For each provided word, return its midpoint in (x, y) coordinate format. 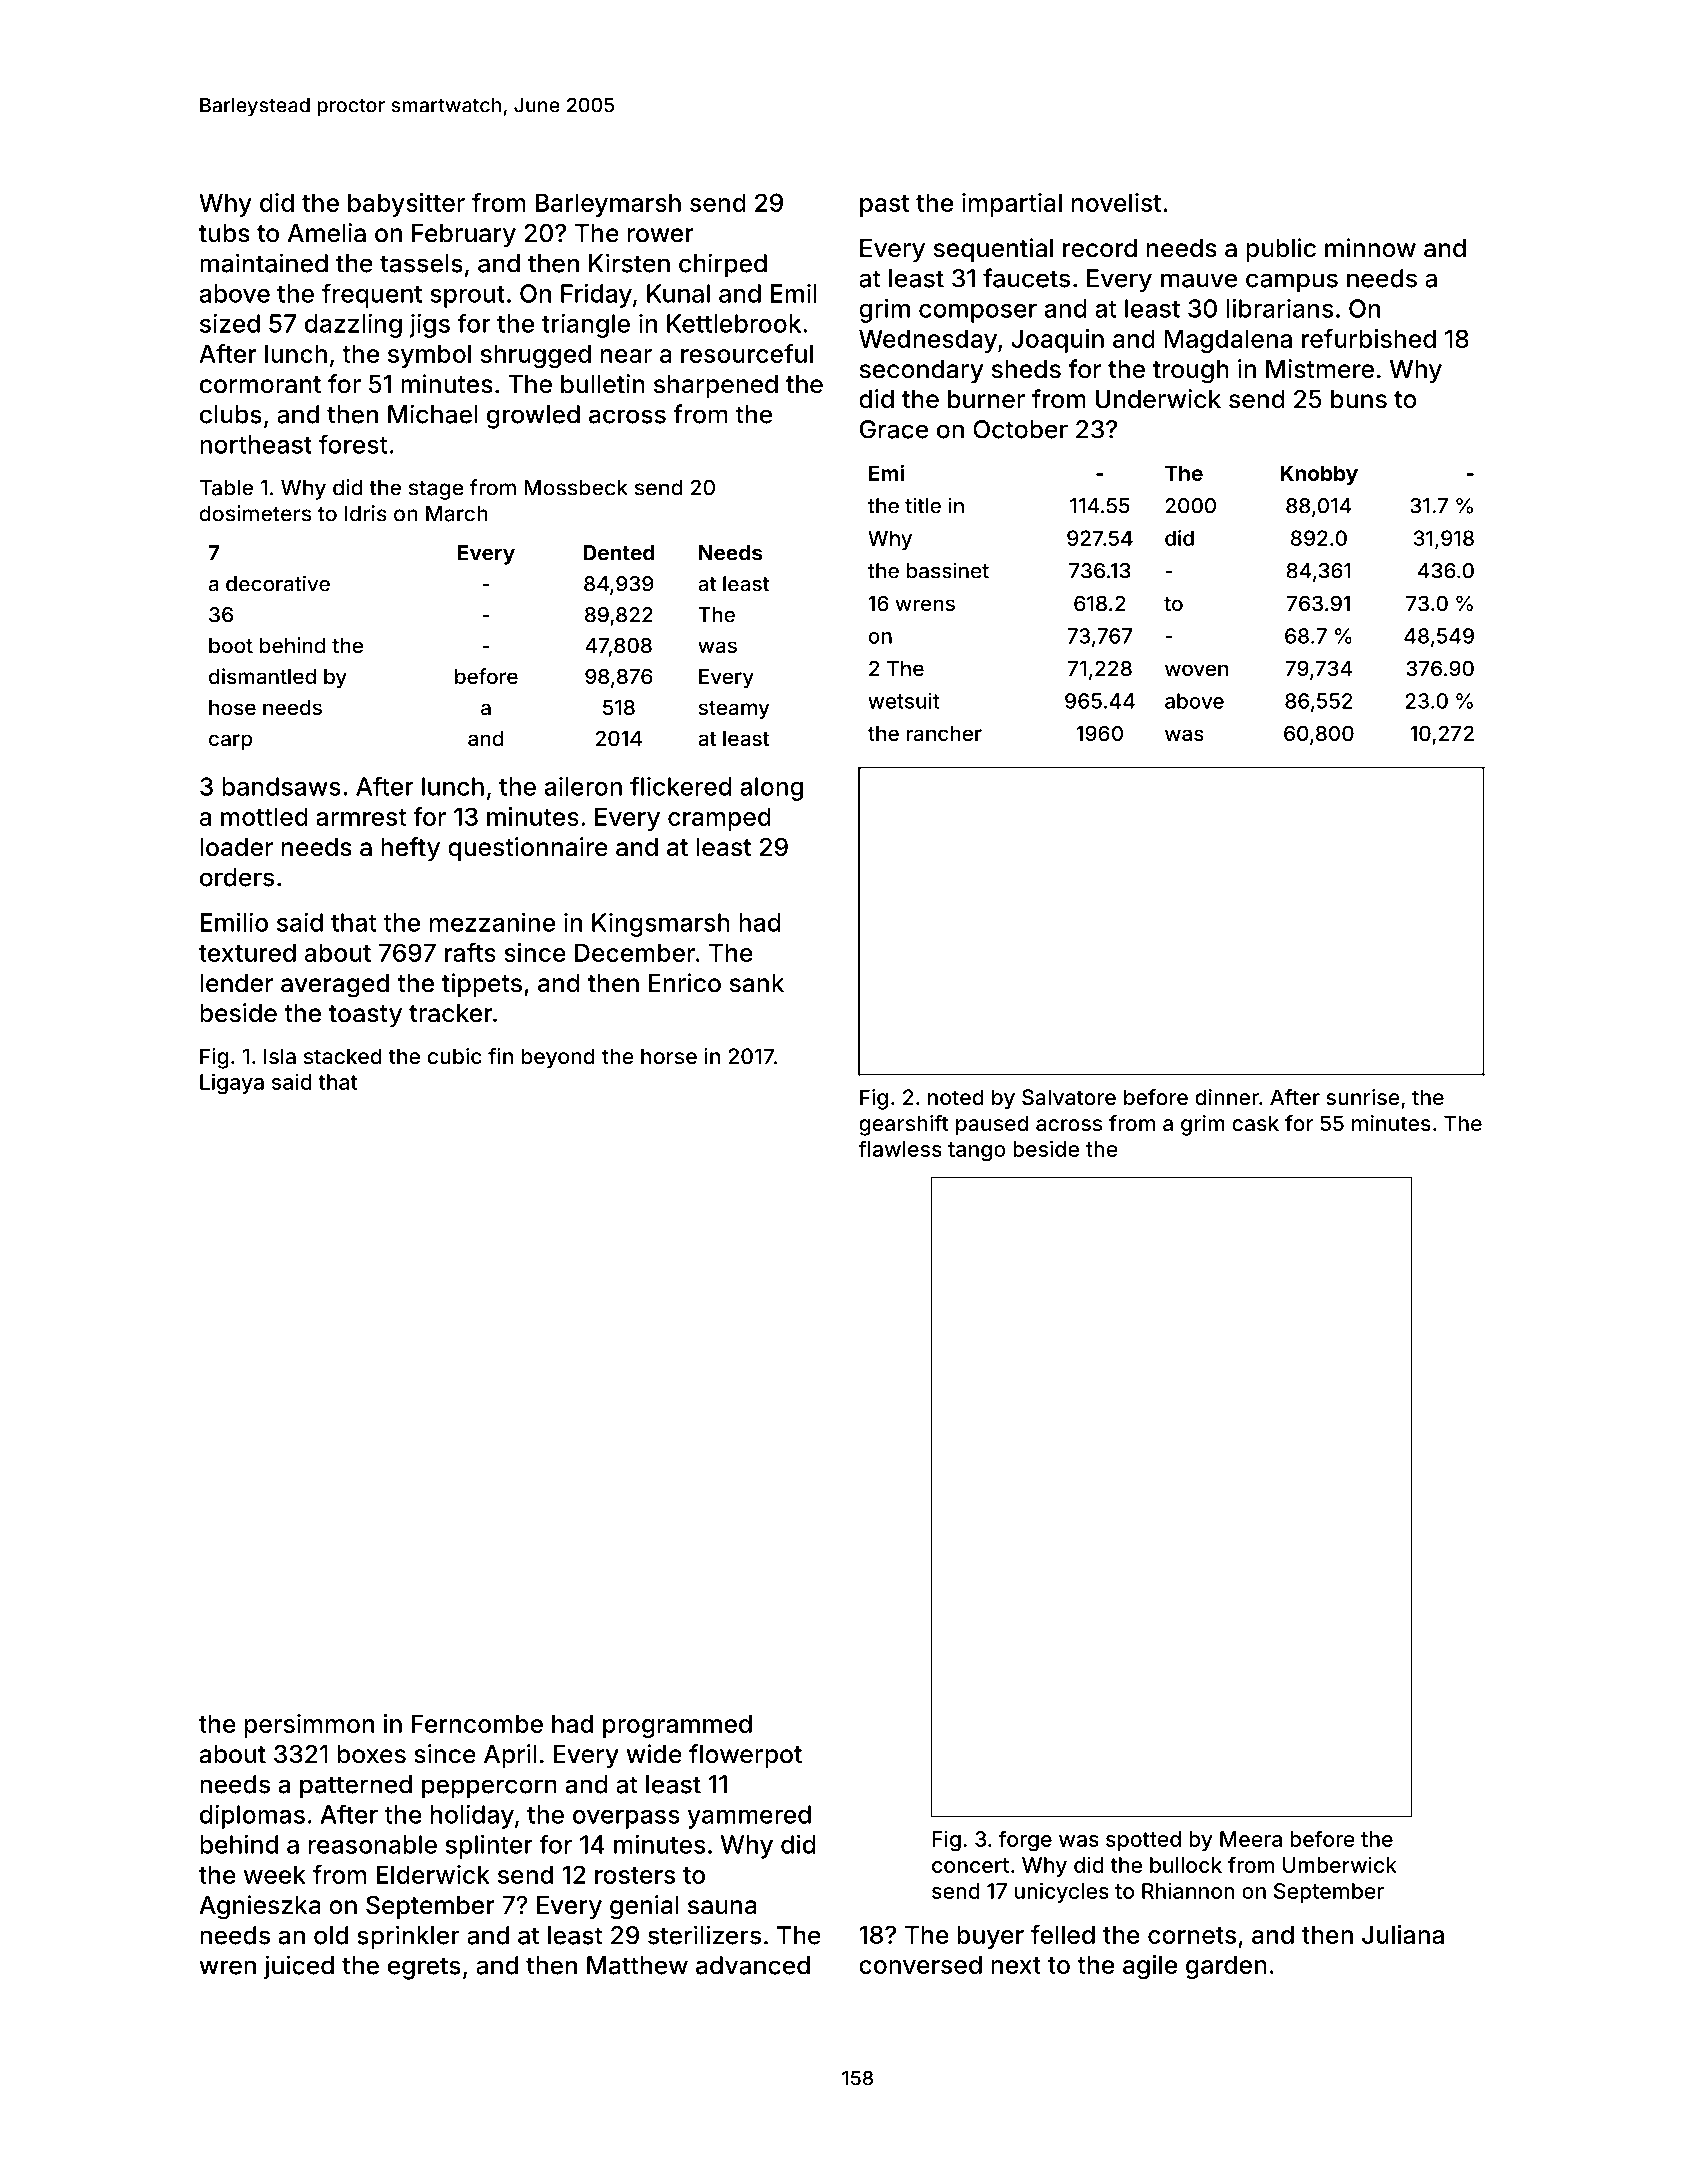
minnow (1370, 248)
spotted (1143, 1841)
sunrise (1363, 1097)
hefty (410, 849)
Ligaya (232, 1084)
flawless (900, 1148)
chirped (723, 265)
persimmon (309, 1726)
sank (757, 983)
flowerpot (745, 1756)
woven (1196, 670)
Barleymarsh (608, 205)
